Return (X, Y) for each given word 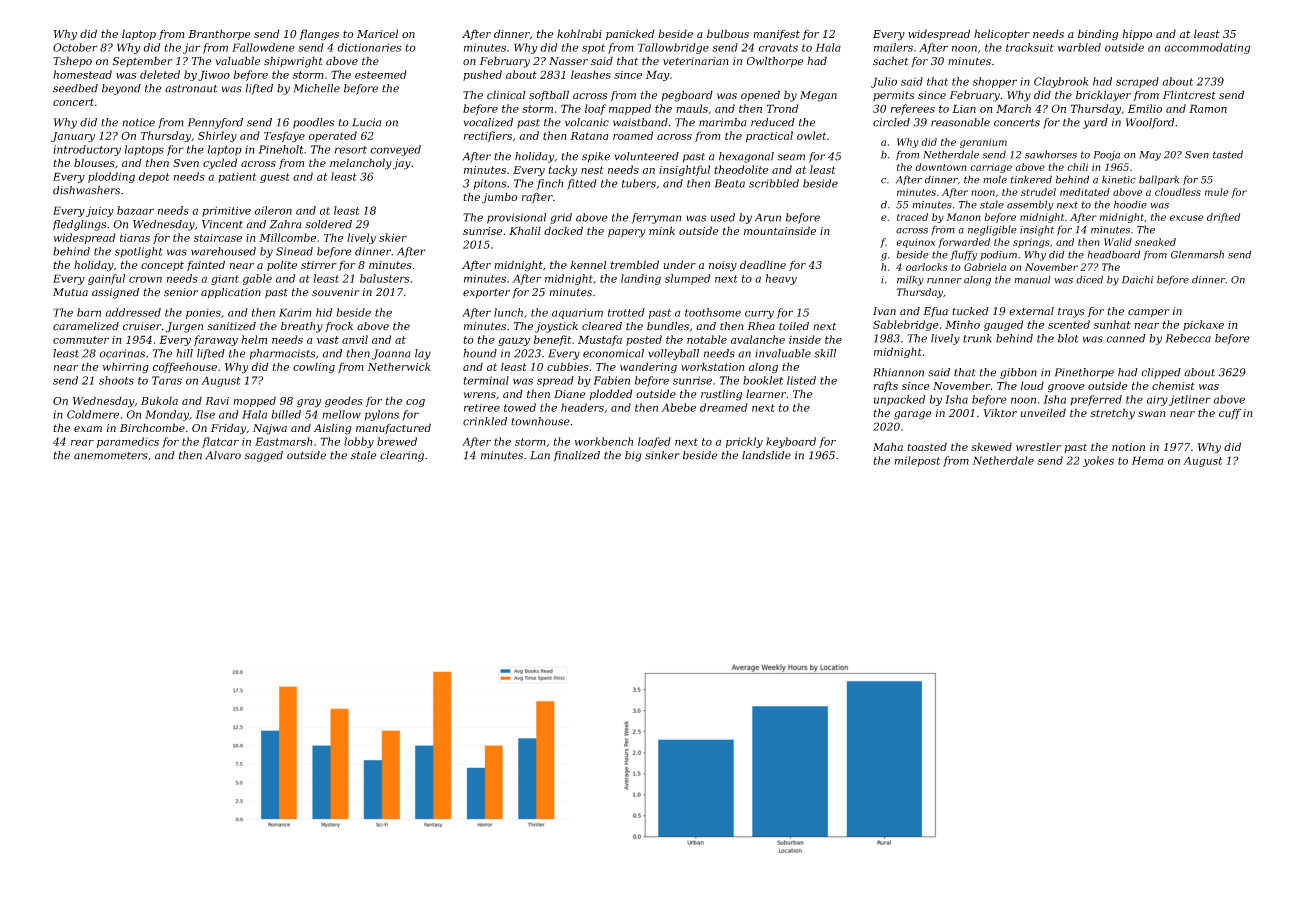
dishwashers (86, 190)
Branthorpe (219, 34)
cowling (314, 368)
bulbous (728, 33)
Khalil (525, 230)
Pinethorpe (1084, 373)
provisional (516, 218)
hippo (1137, 34)
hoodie (1130, 204)
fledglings (79, 225)
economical (613, 353)
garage (913, 415)
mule (1217, 192)
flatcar (220, 442)
